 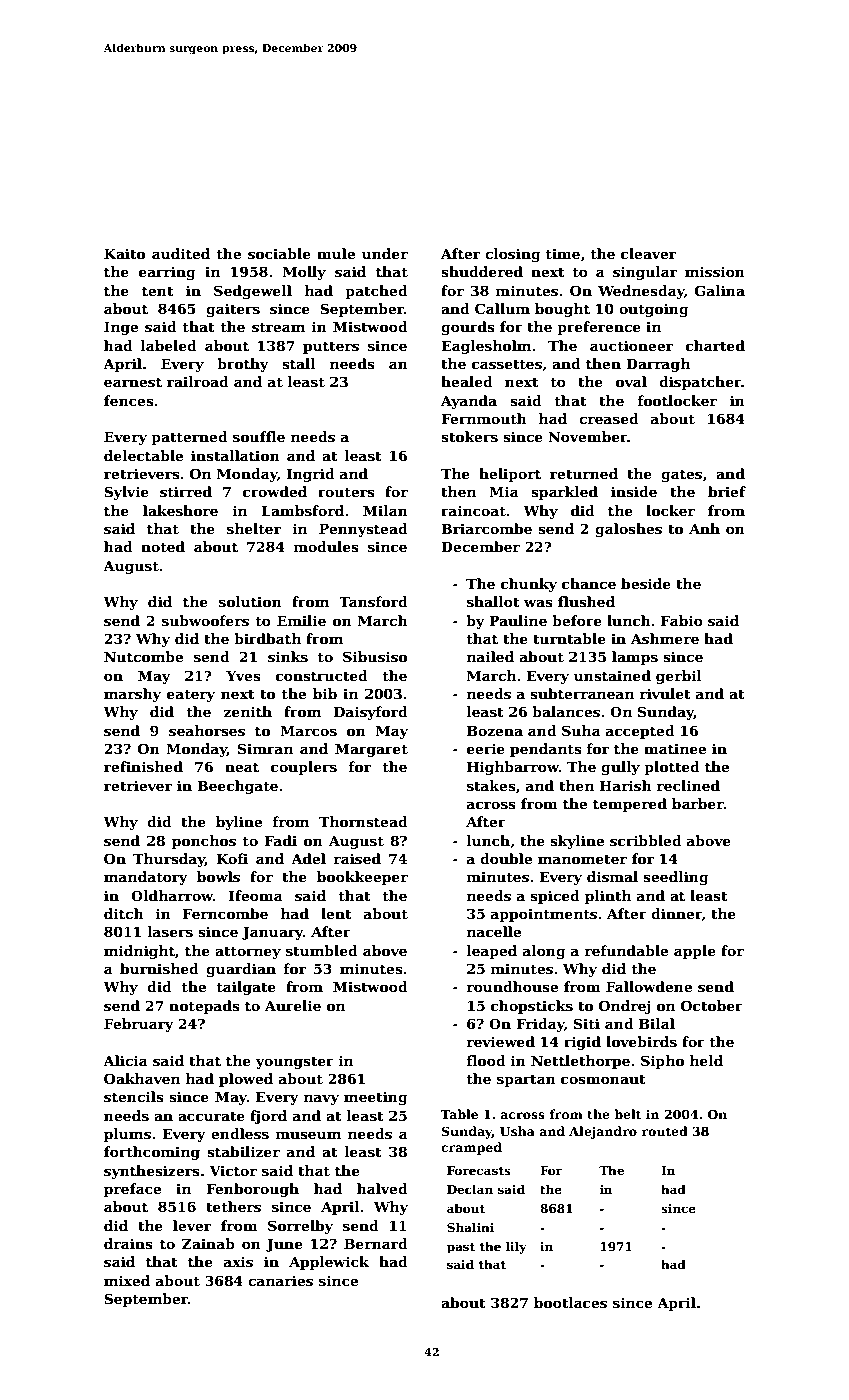 I want to click on stokers, so click(x=469, y=436).
